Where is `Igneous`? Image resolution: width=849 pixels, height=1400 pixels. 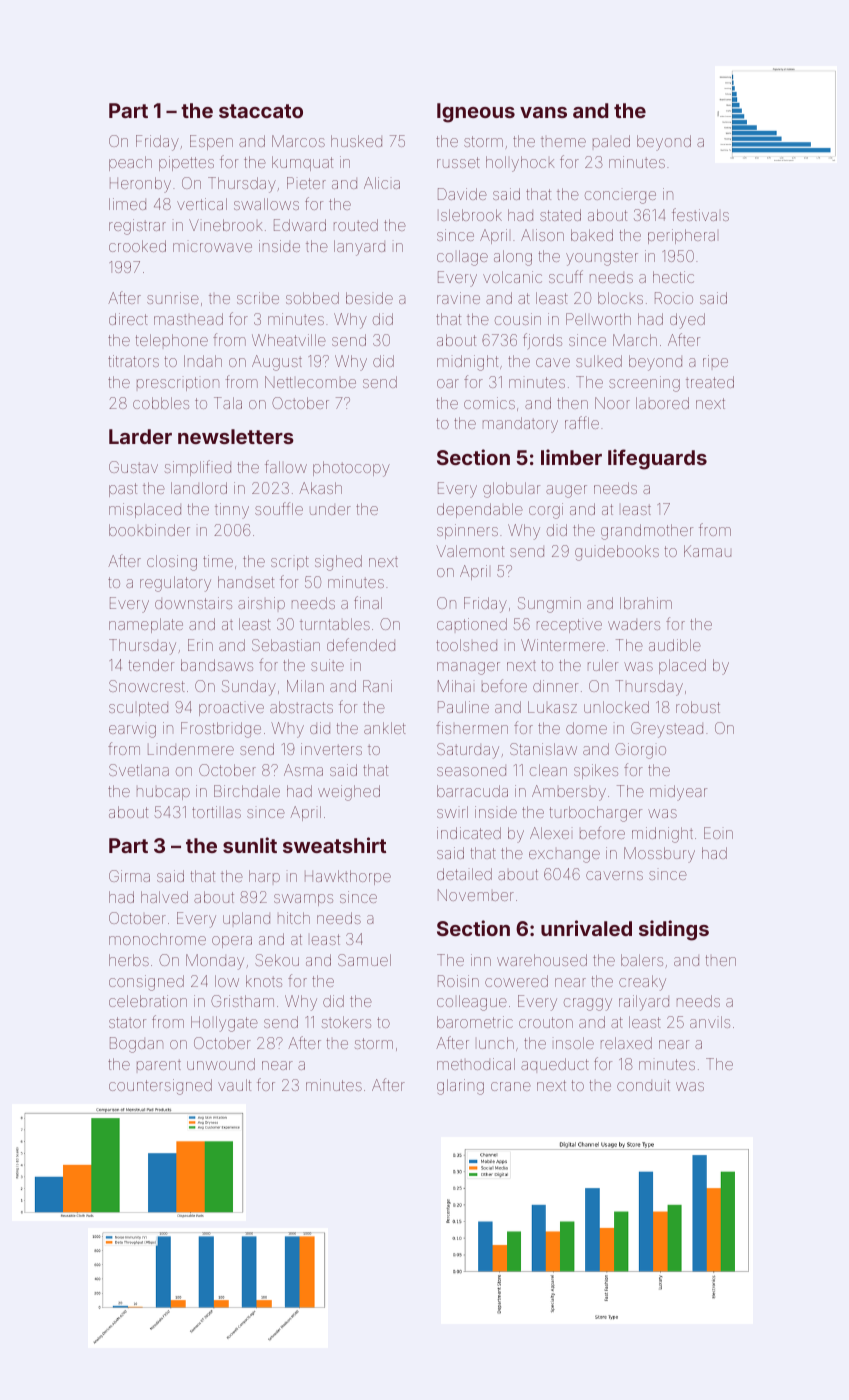
Igneous is located at coordinates (476, 113).
